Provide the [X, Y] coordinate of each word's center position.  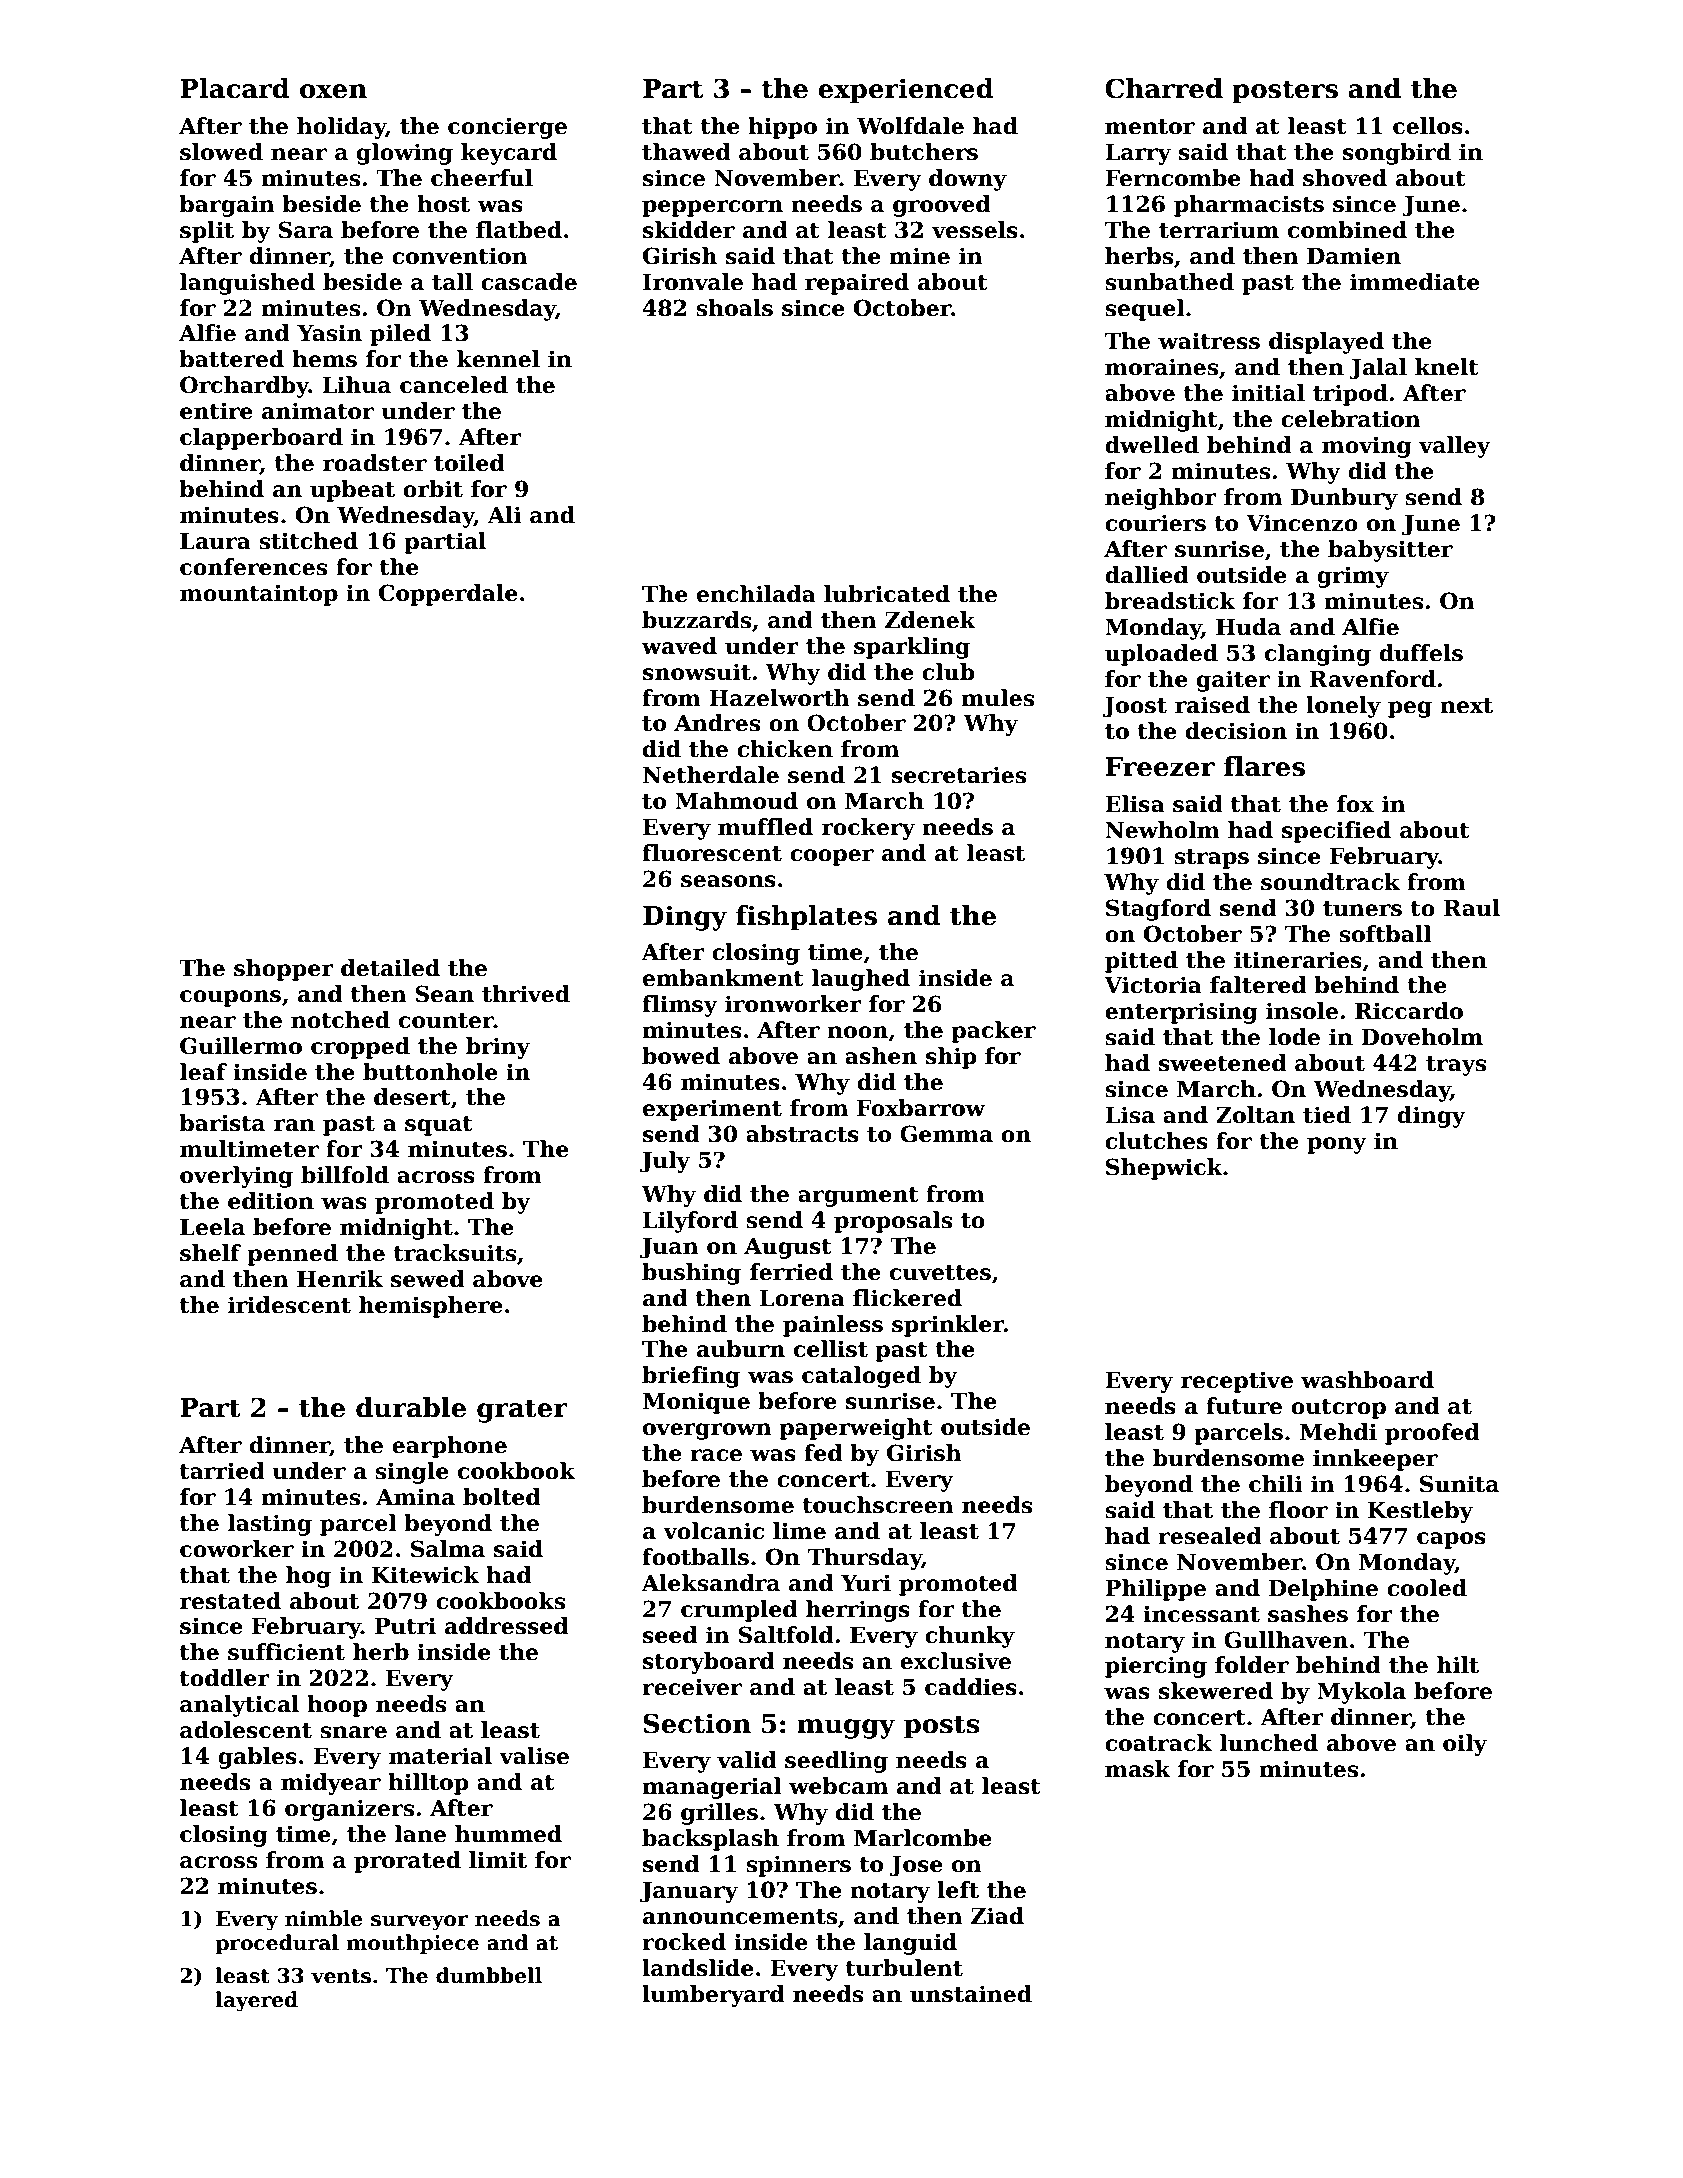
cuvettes [940, 1273]
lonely [1343, 707]
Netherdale [711, 775]
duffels [1421, 653]
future [1244, 1406]
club [948, 672]
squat [439, 1126]
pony [1337, 1145]
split [207, 232]
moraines [1161, 367]
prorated [407, 1862]
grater [522, 1411]
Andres [717, 723]
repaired [857, 284]
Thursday [865, 1559]
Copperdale [448, 595]
